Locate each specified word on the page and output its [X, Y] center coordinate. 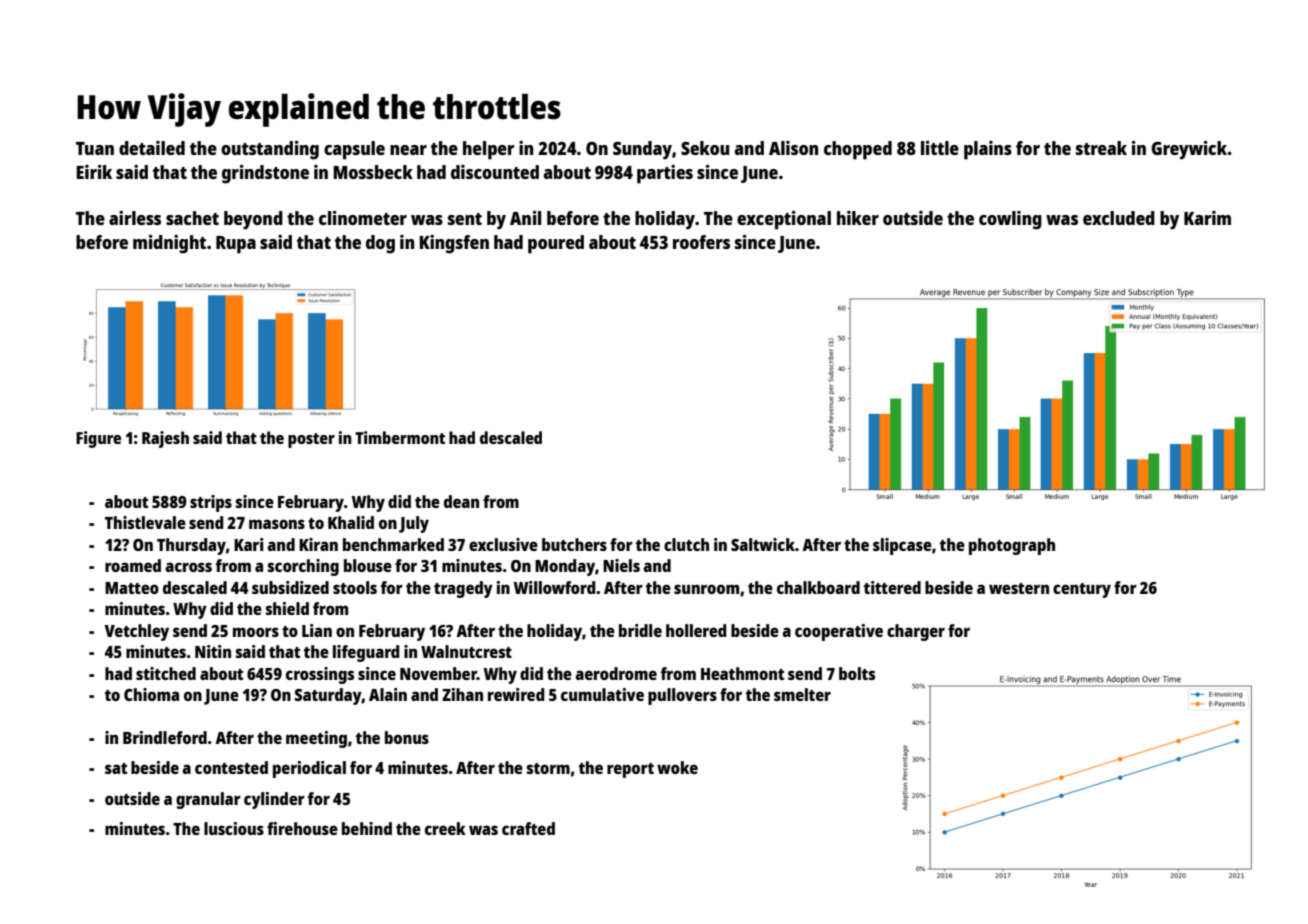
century [1082, 590]
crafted [528, 828]
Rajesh [165, 439]
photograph [1012, 546]
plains [988, 150]
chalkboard [818, 587]
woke [677, 767]
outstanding [270, 150]
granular [208, 800]
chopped [858, 150]
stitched [166, 673]
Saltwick [763, 544]
